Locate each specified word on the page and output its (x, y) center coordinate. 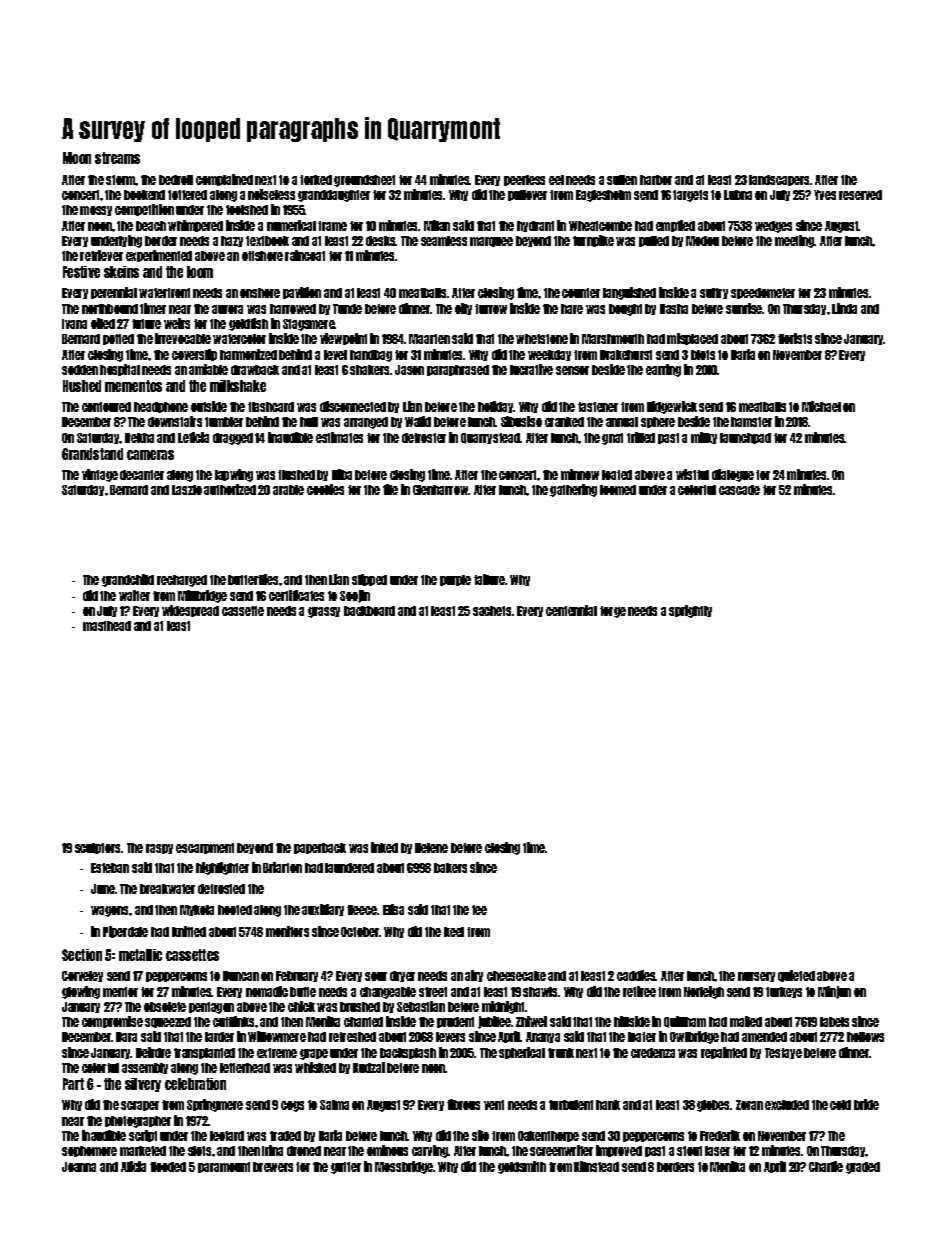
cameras (150, 455)
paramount (224, 1167)
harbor (656, 180)
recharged (182, 581)
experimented (159, 256)
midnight (503, 1007)
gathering (573, 490)
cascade (739, 490)
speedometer (763, 293)
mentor (120, 992)
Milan (437, 225)
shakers (369, 370)
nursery (756, 977)
